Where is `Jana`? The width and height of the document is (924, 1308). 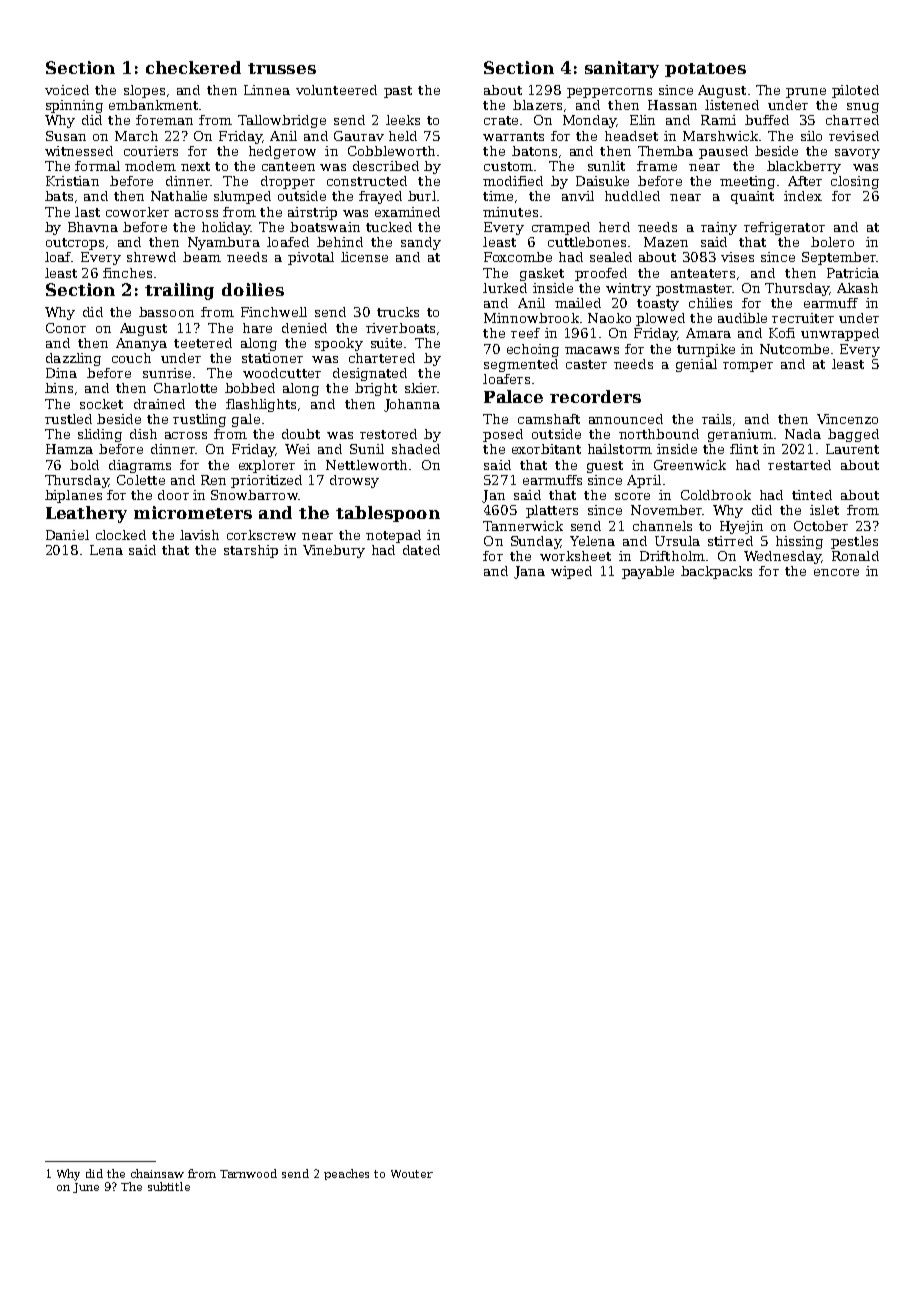 Jana is located at coordinates (529, 572).
